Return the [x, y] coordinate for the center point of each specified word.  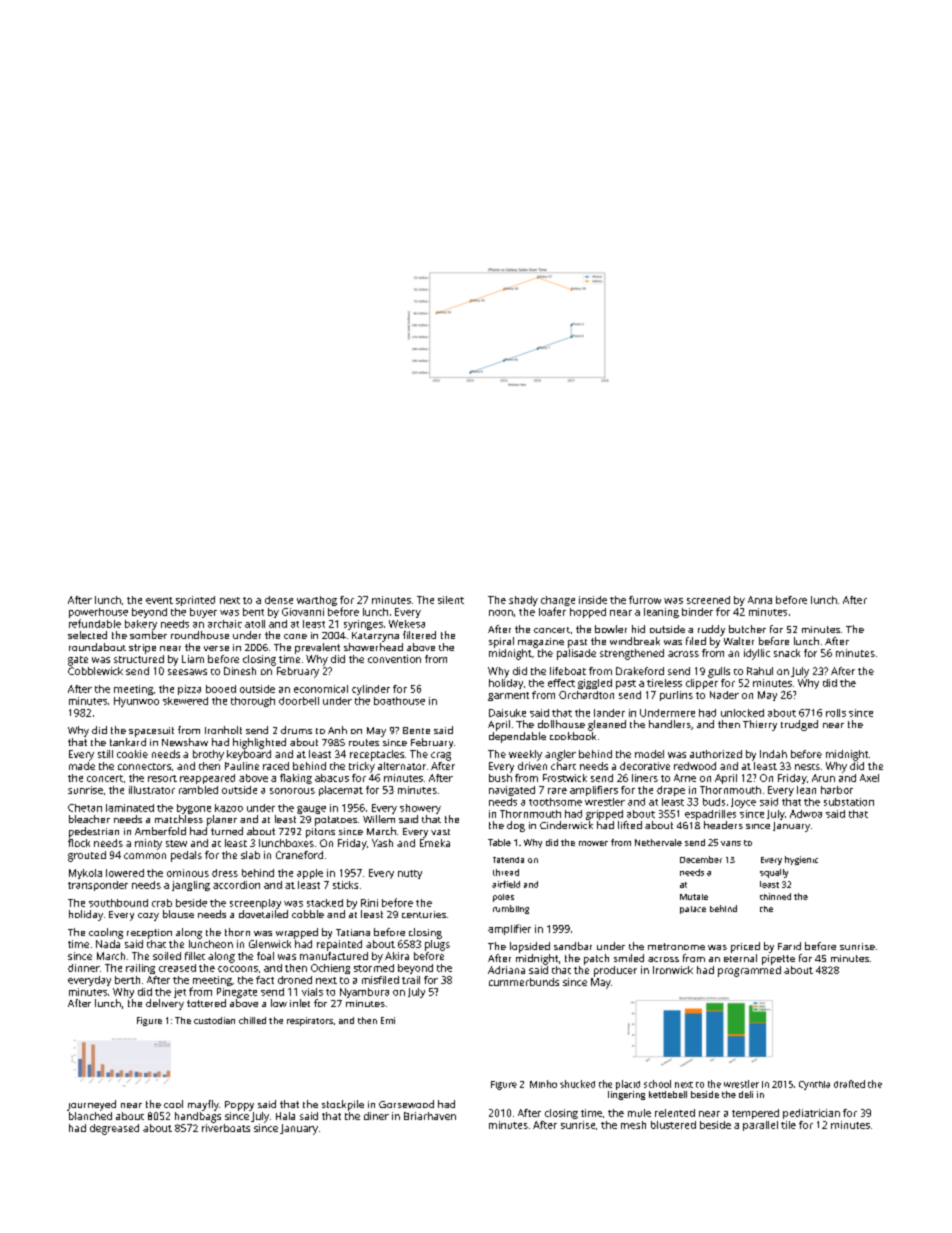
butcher [747, 629]
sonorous [292, 791]
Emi [388, 1020]
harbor [837, 790]
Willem [379, 819]
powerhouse [98, 613]
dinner [84, 968]
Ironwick [673, 970]
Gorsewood [406, 1104]
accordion [236, 885]
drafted [849, 1084]
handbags [198, 1117]
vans [731, 843]
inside [593, 600]
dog [516, 826]
